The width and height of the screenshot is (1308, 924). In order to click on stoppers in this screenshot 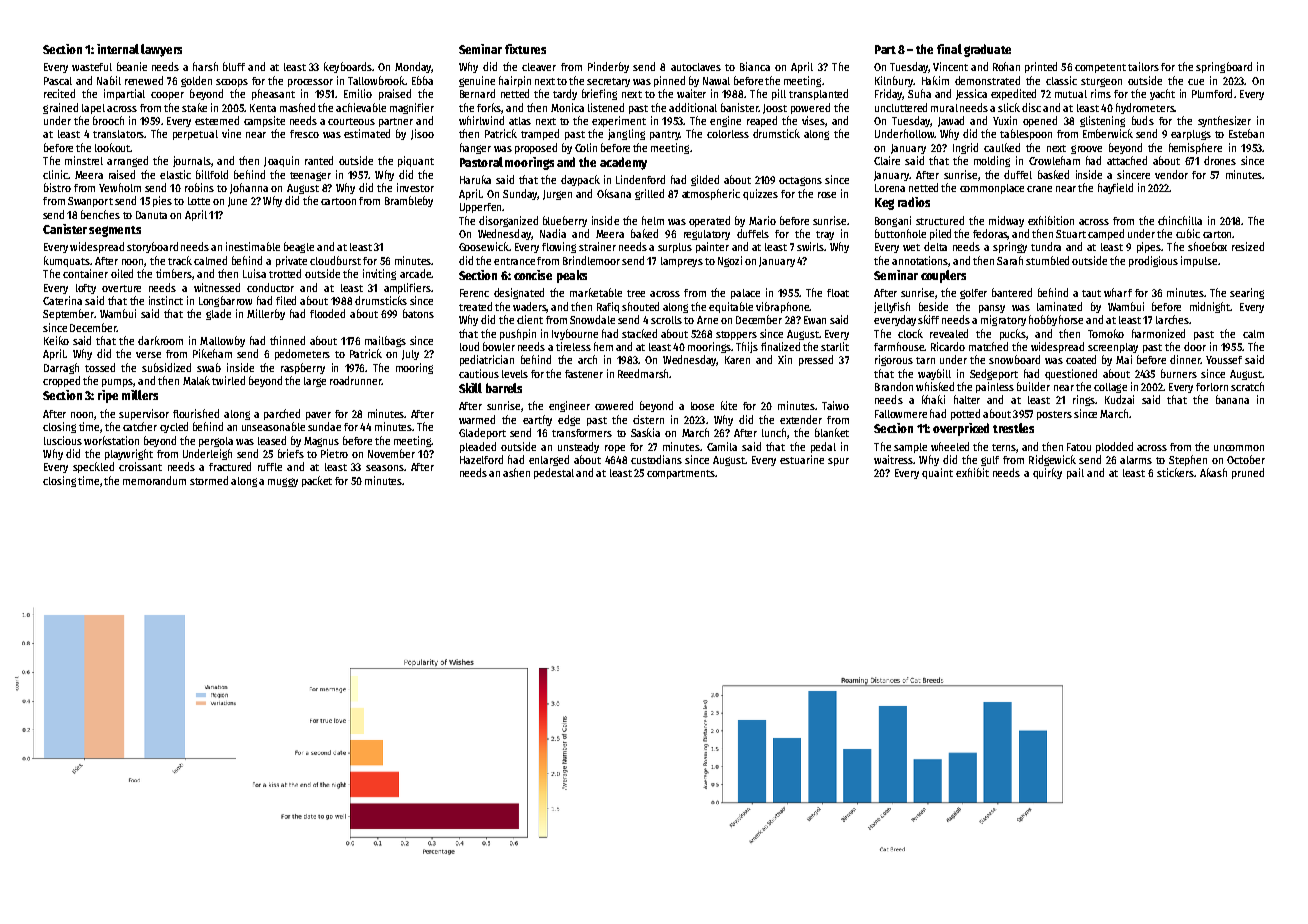, I will do `click(736, 335)`.
